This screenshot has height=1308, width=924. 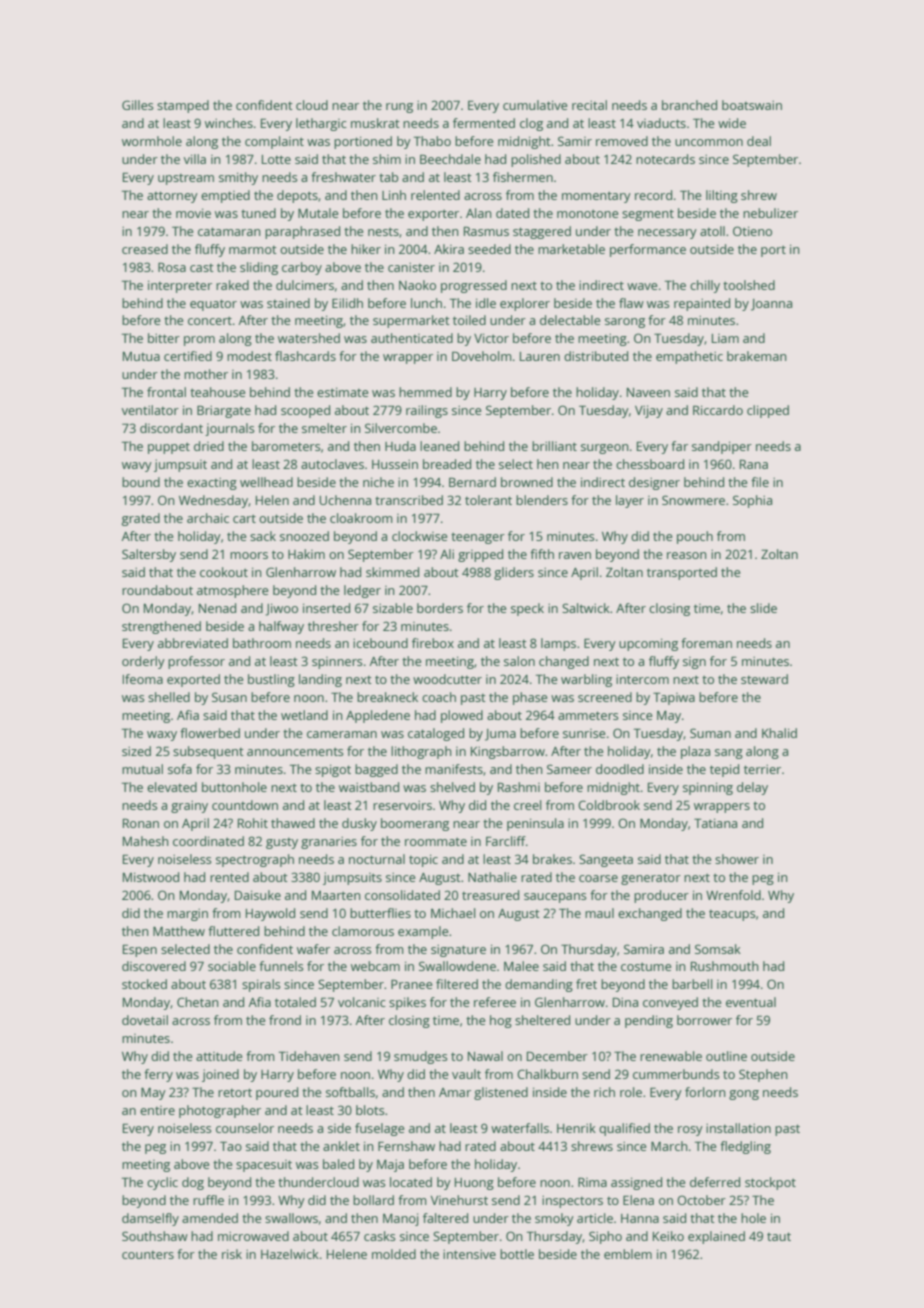 What do you see at coordinates (432, 141) in the screenshot?
I see `Thabo` at bounding box center [432, 141].
